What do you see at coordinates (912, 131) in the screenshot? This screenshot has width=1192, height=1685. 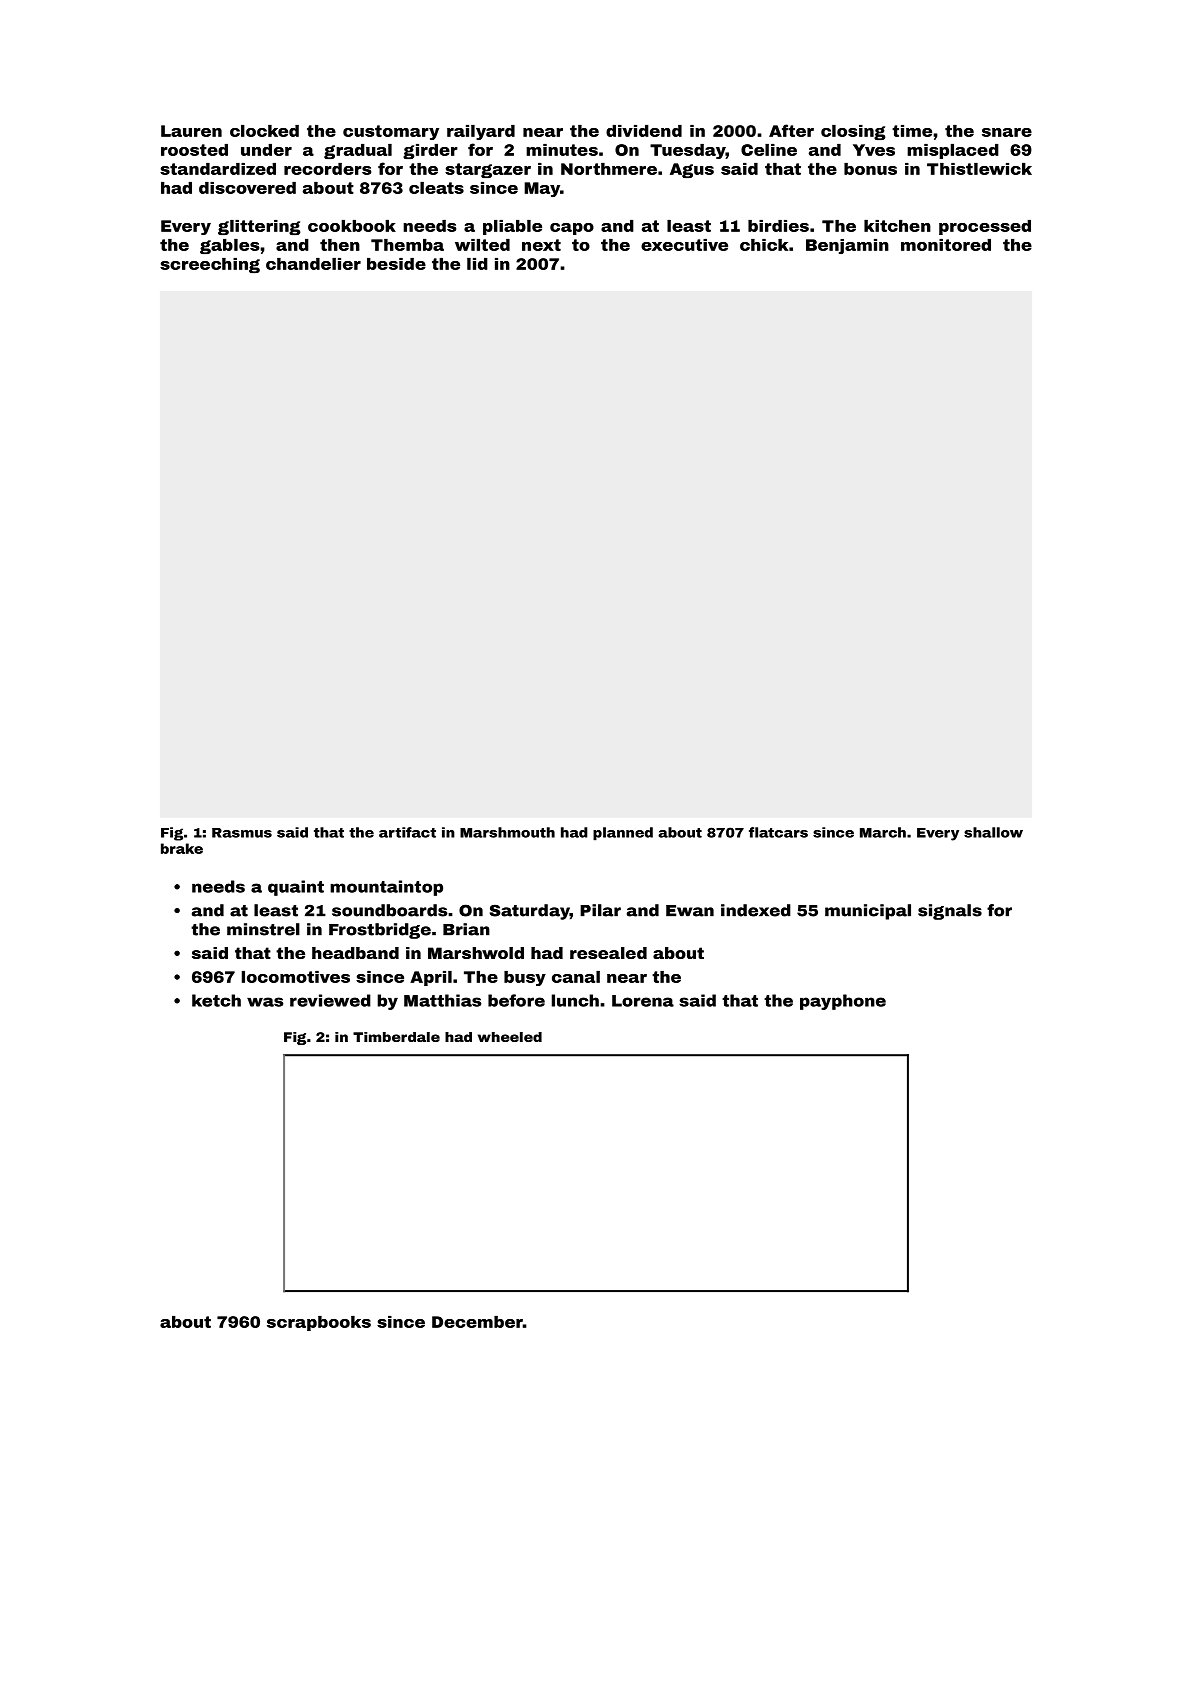 I see `time` at bounding box center [912, 131].
